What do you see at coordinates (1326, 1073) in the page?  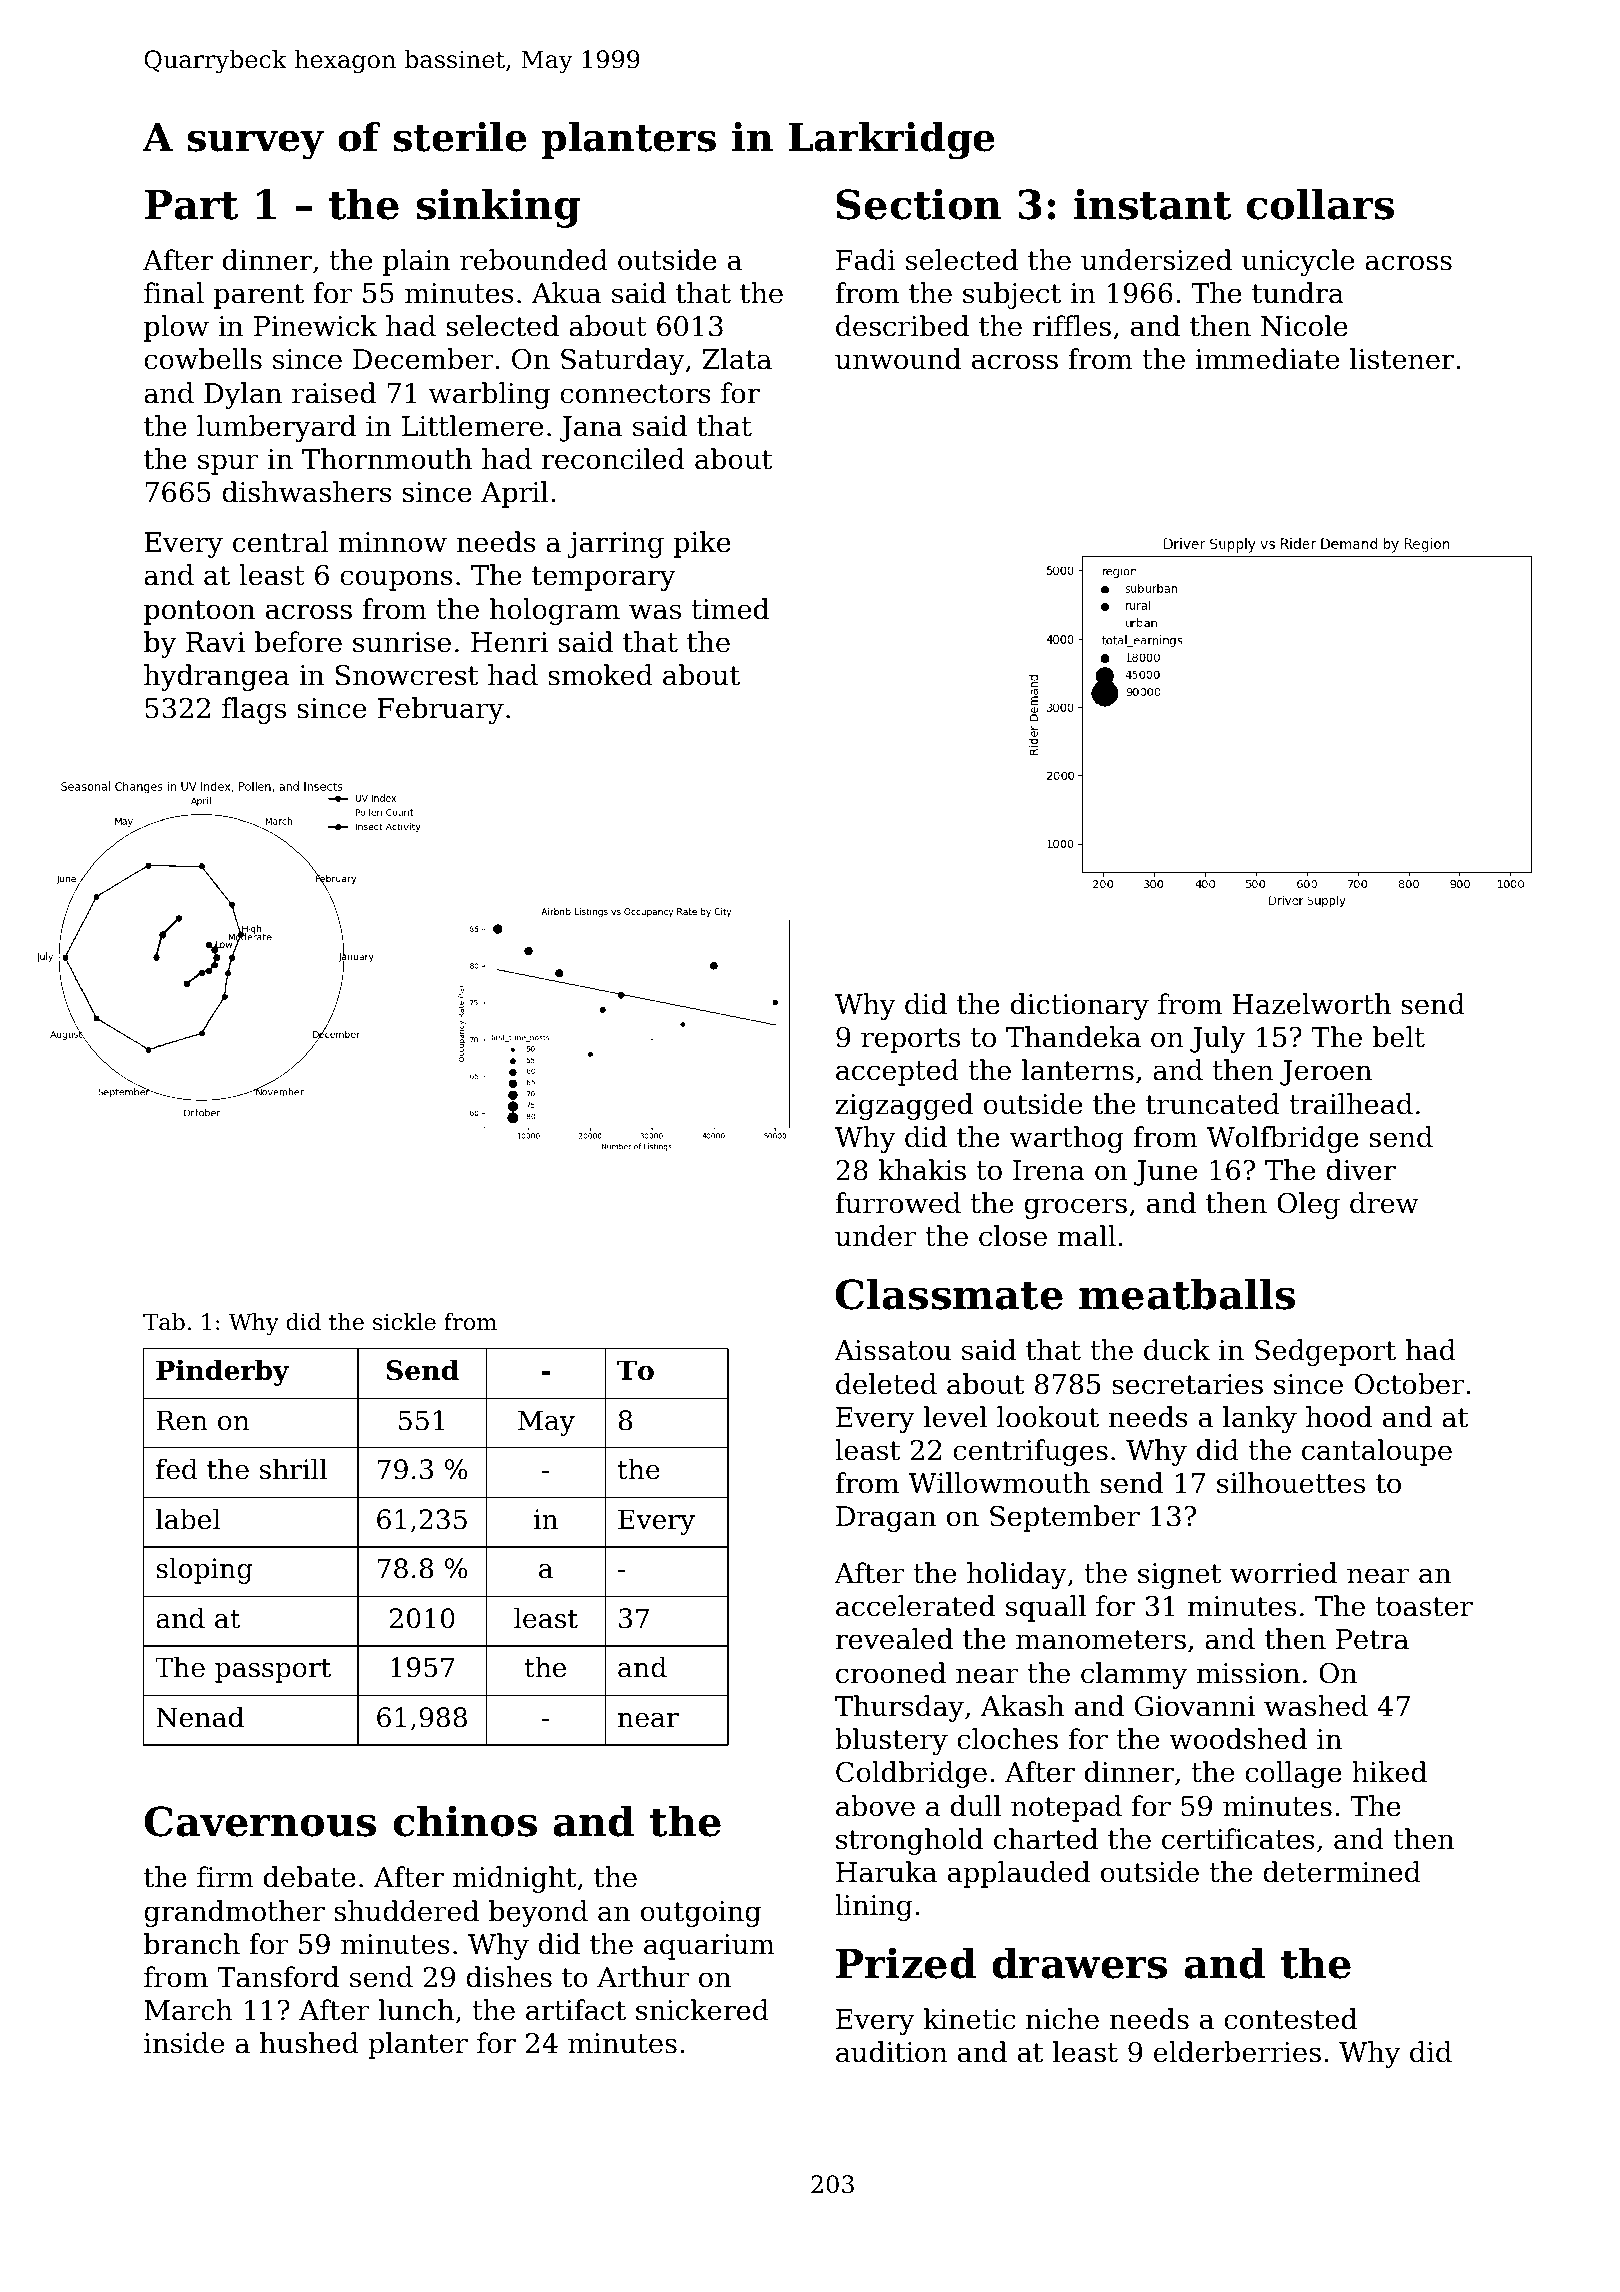 I see `Jeroen` at bounding box center [1326, 1073].
